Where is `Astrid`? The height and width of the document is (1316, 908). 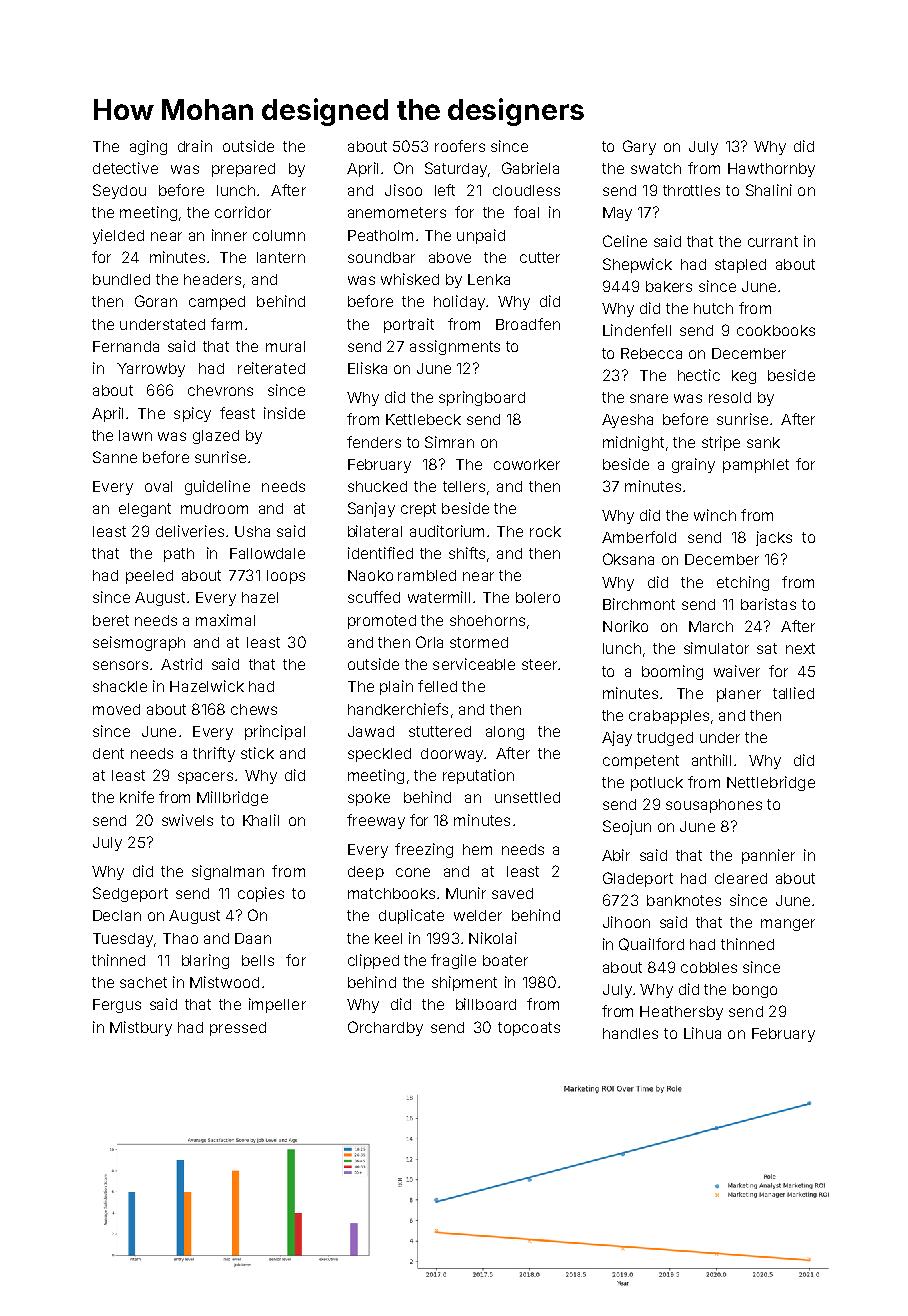
Astrid is located at coordinates (181, 664).
